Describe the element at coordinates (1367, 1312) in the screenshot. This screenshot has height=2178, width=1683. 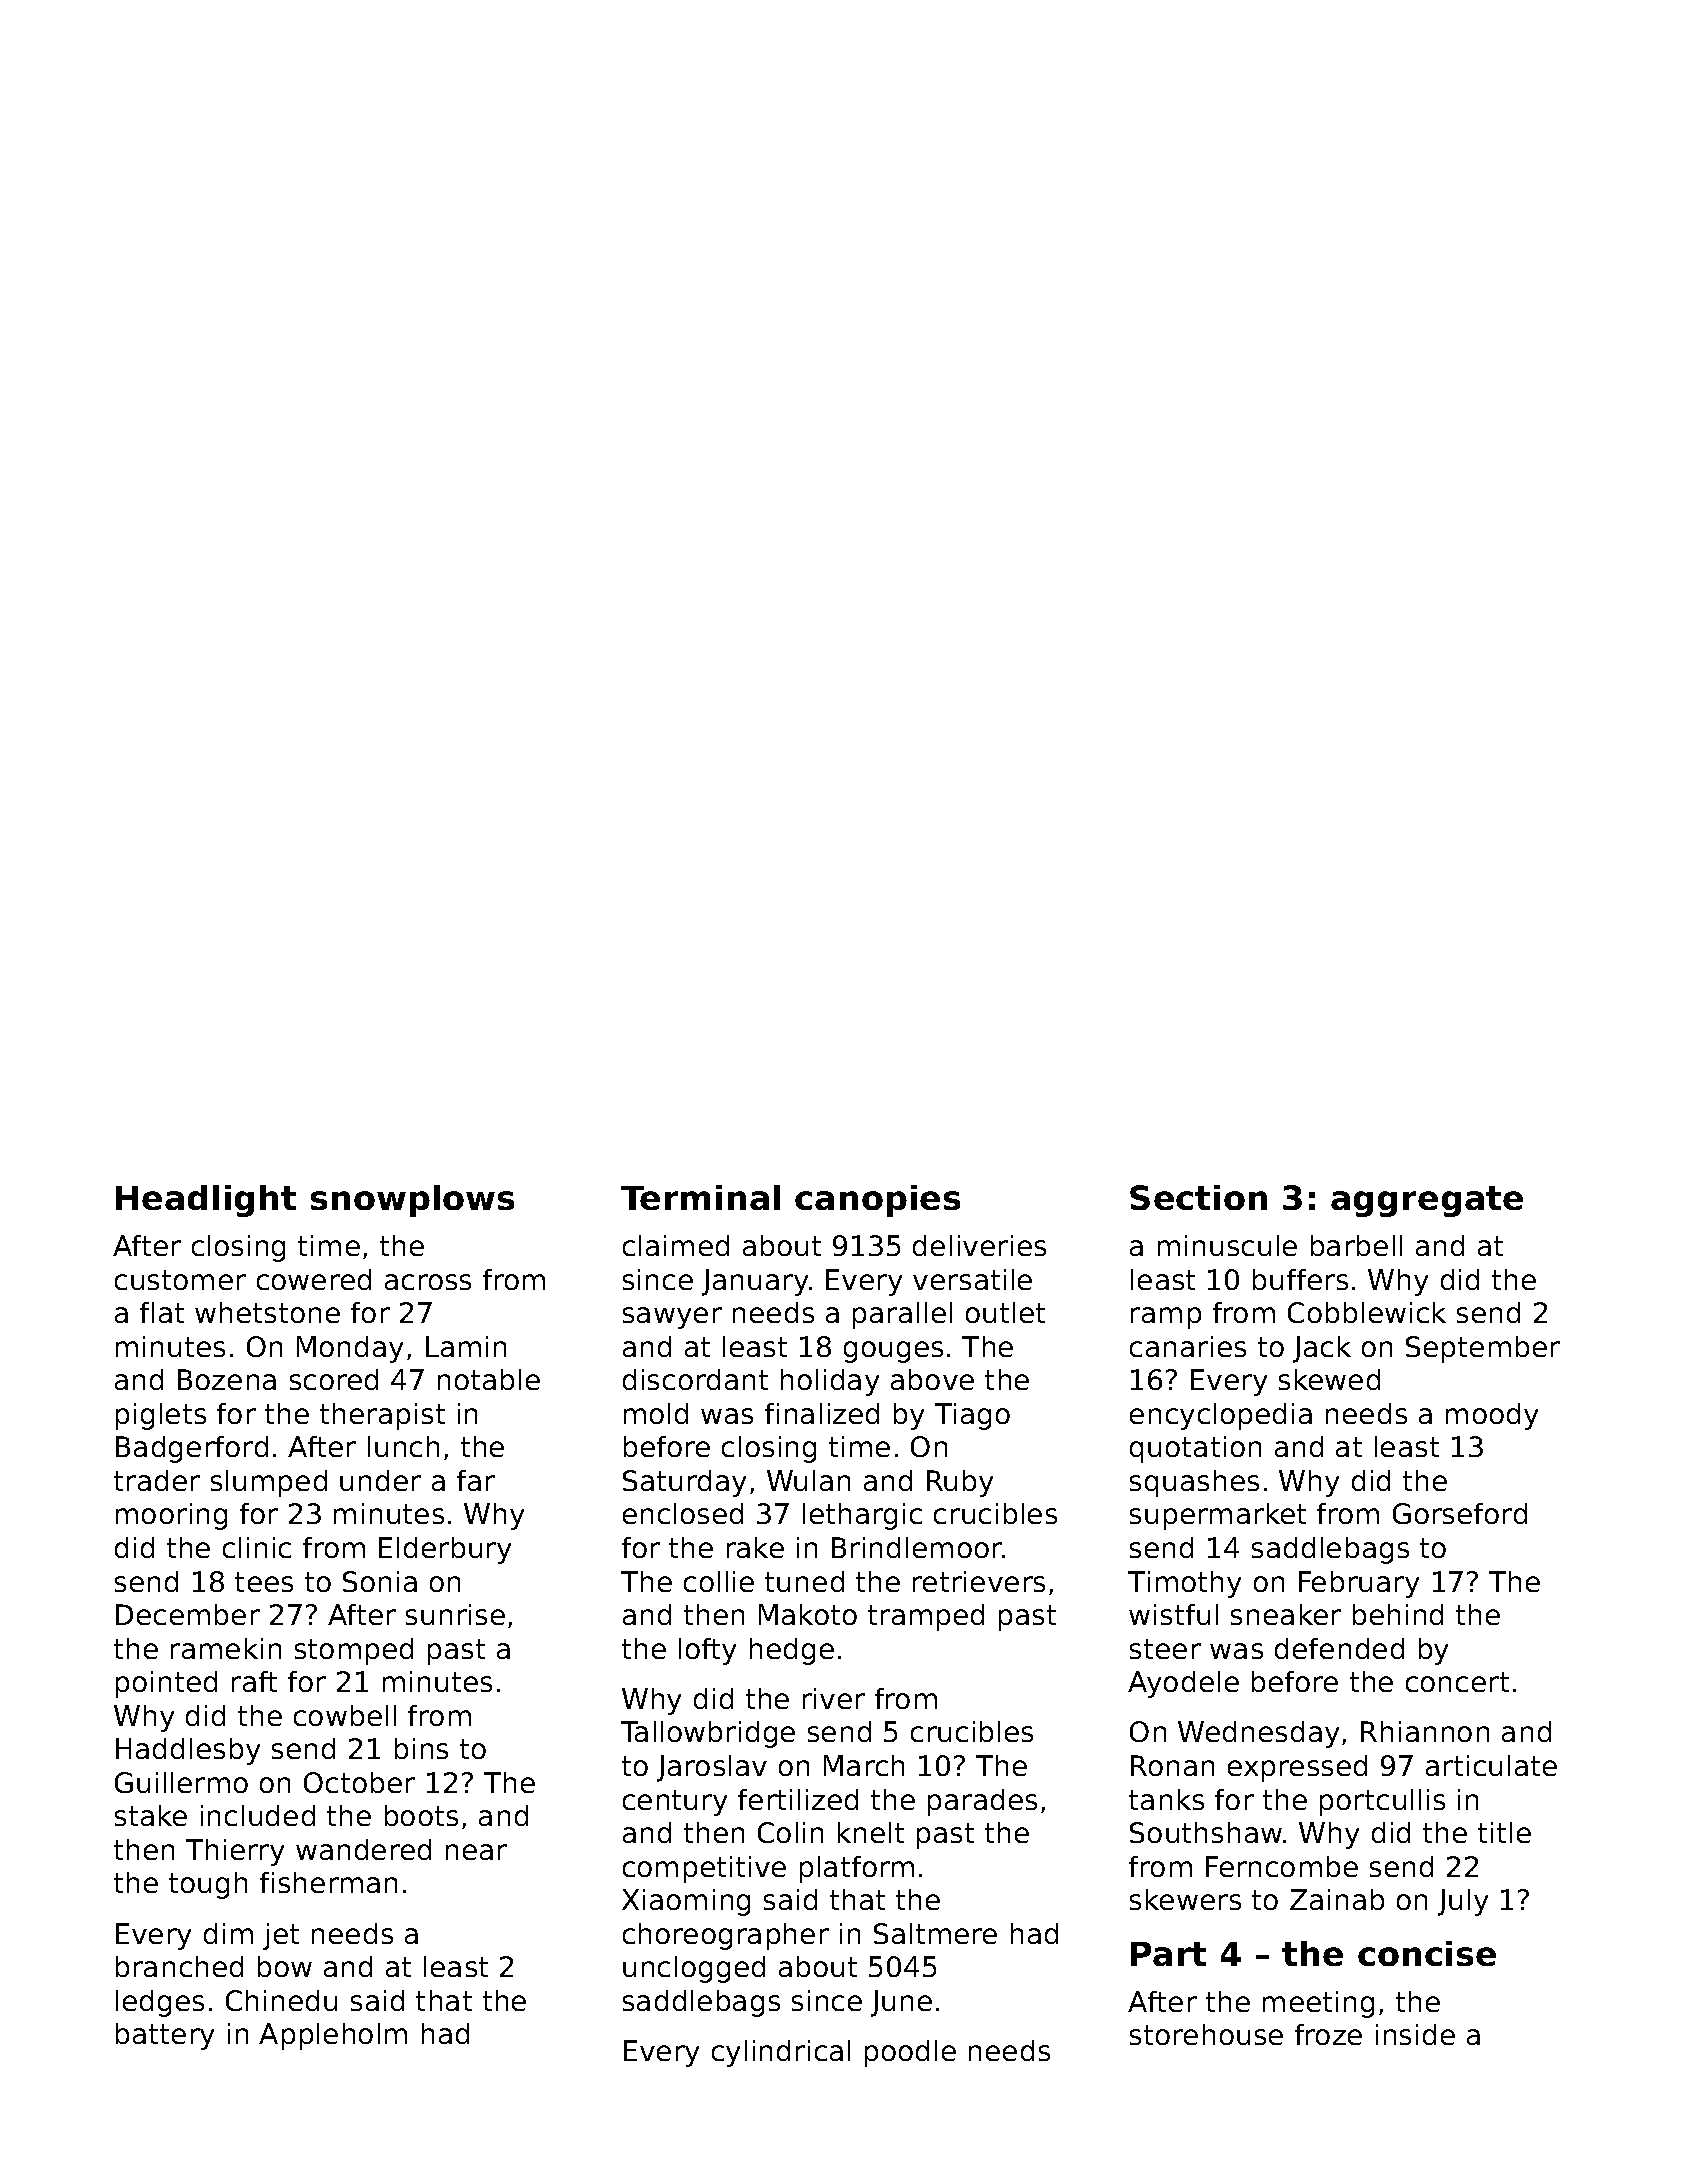
I see `Cobblewick` at that location.
